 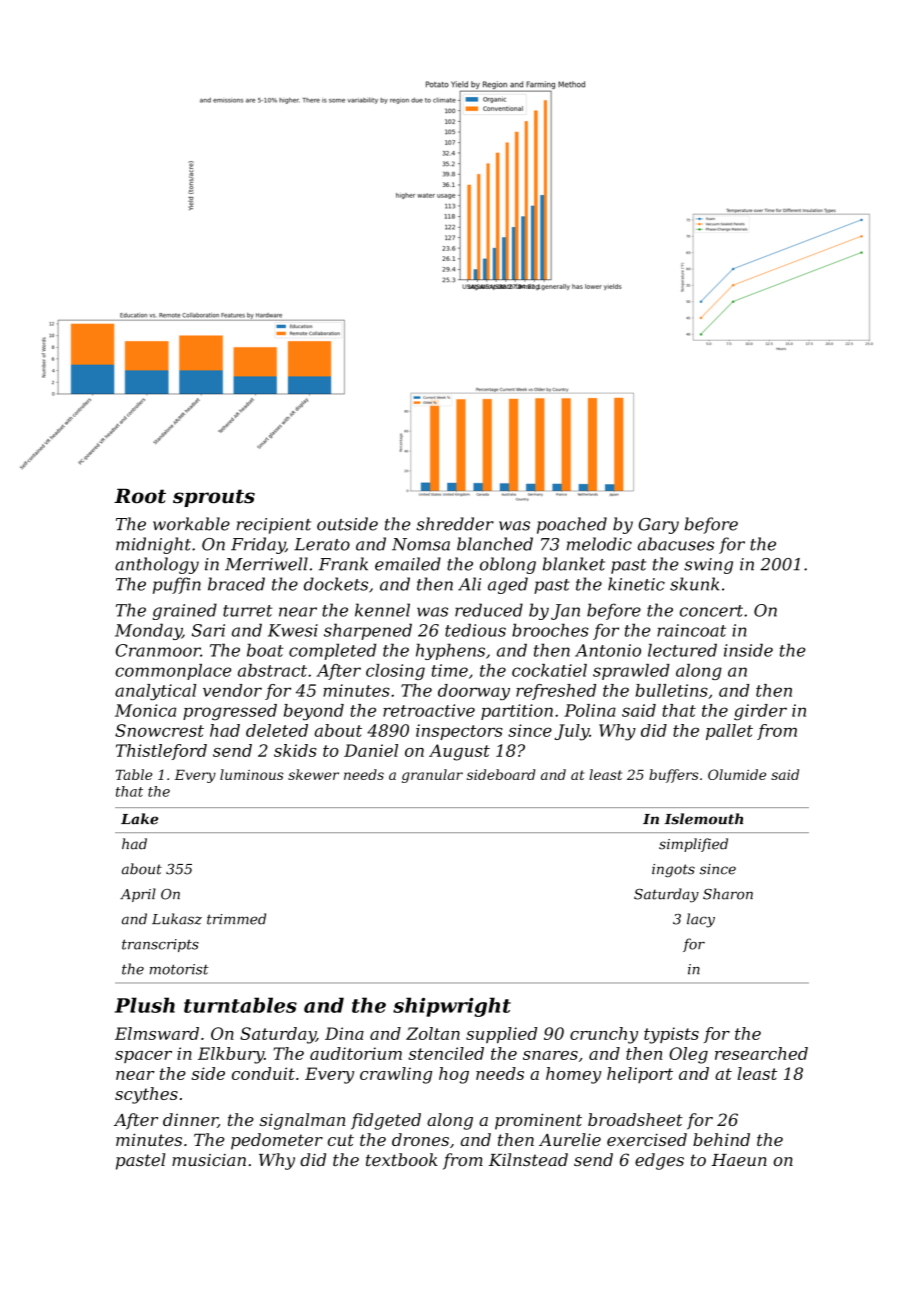 I want to click on bulletins, so click(x=672, y=690).
